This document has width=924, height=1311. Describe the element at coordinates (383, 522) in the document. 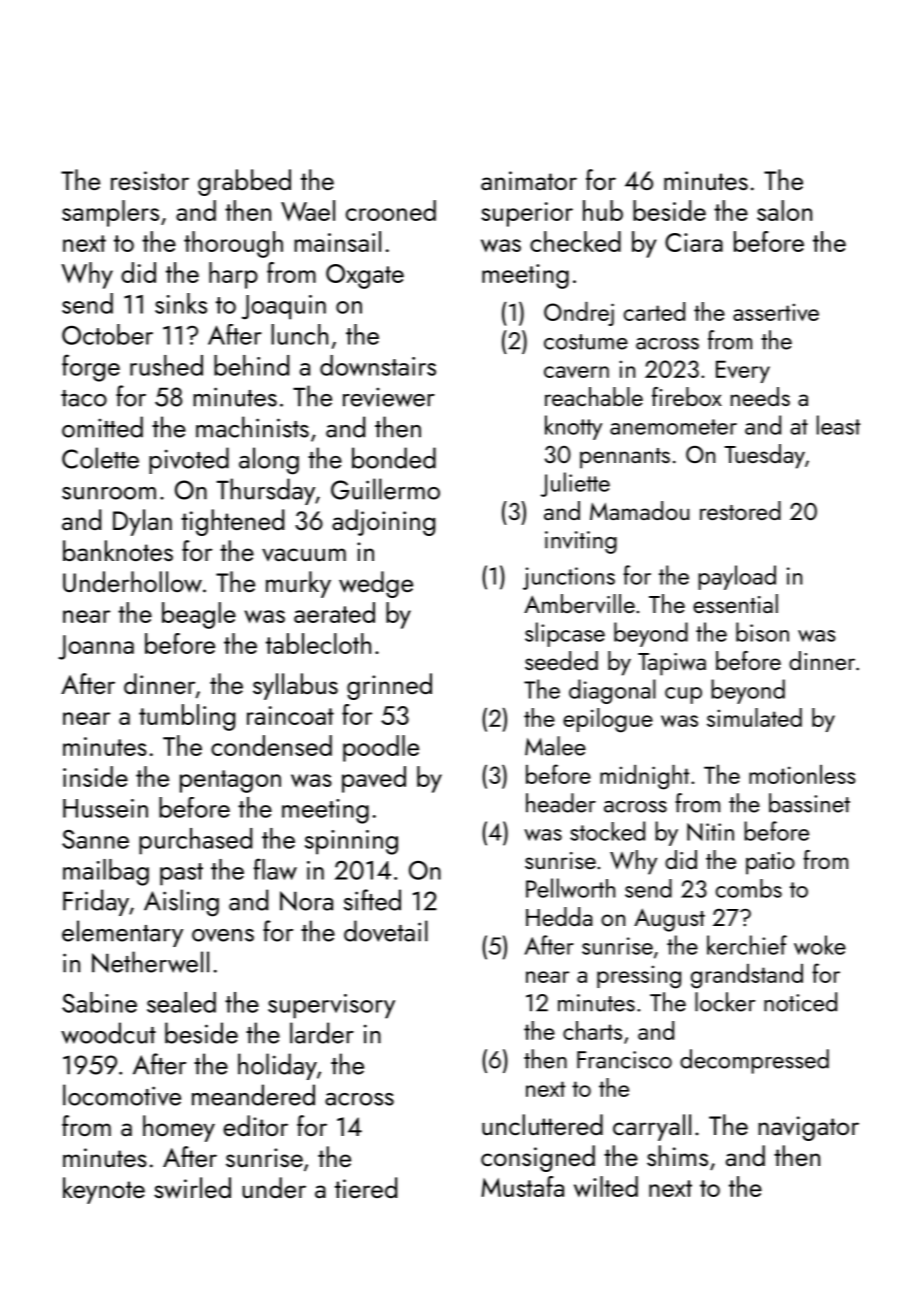

I see `adjoining` at that location.
